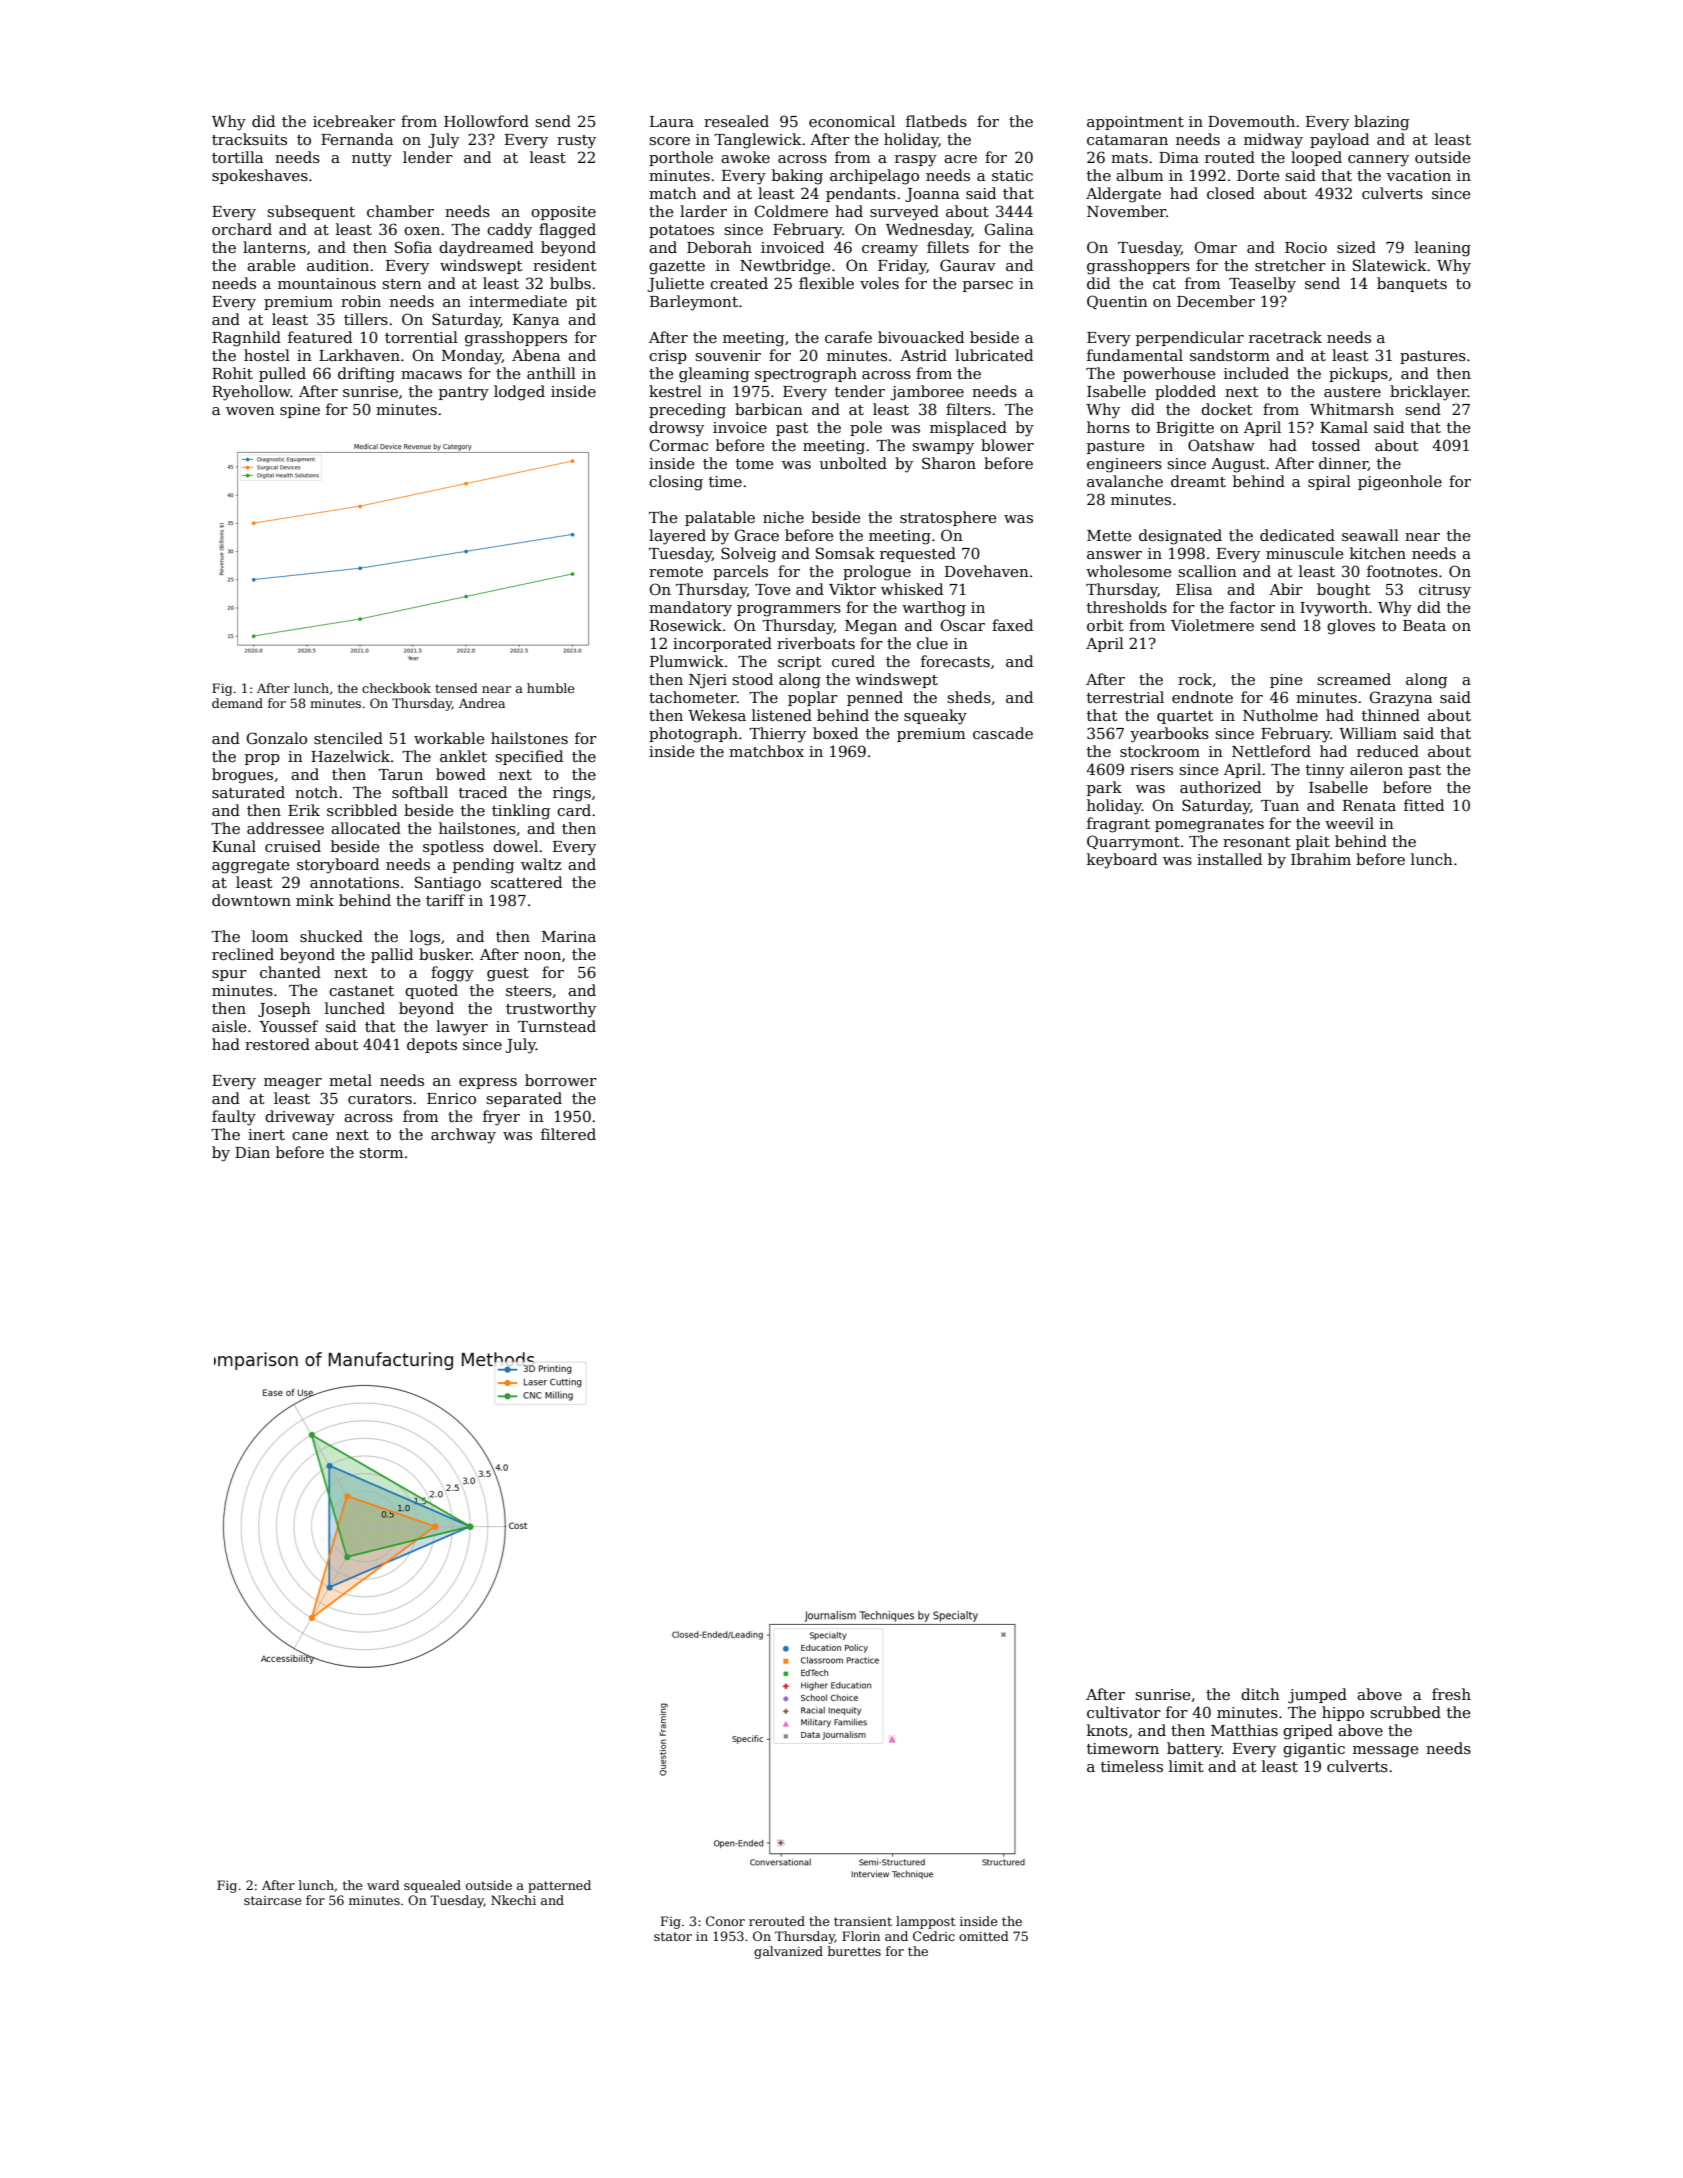 The width and height of the document is (1683, 2178). What do you see at coordinates (854, 1951) in the document?
I see `burettes` at bounding box center [854, 1951].
